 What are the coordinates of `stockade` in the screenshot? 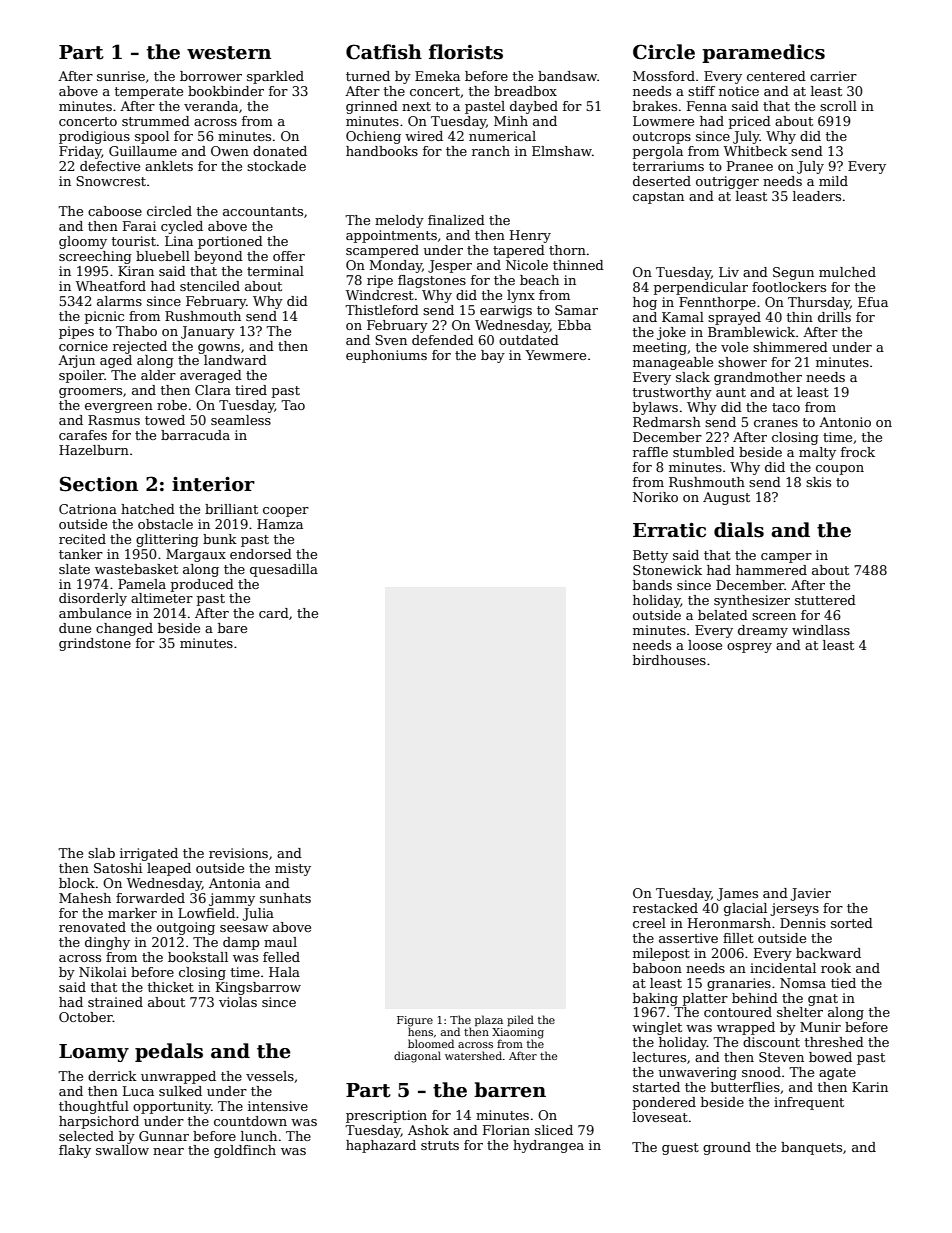 It's located at (276, 166).
